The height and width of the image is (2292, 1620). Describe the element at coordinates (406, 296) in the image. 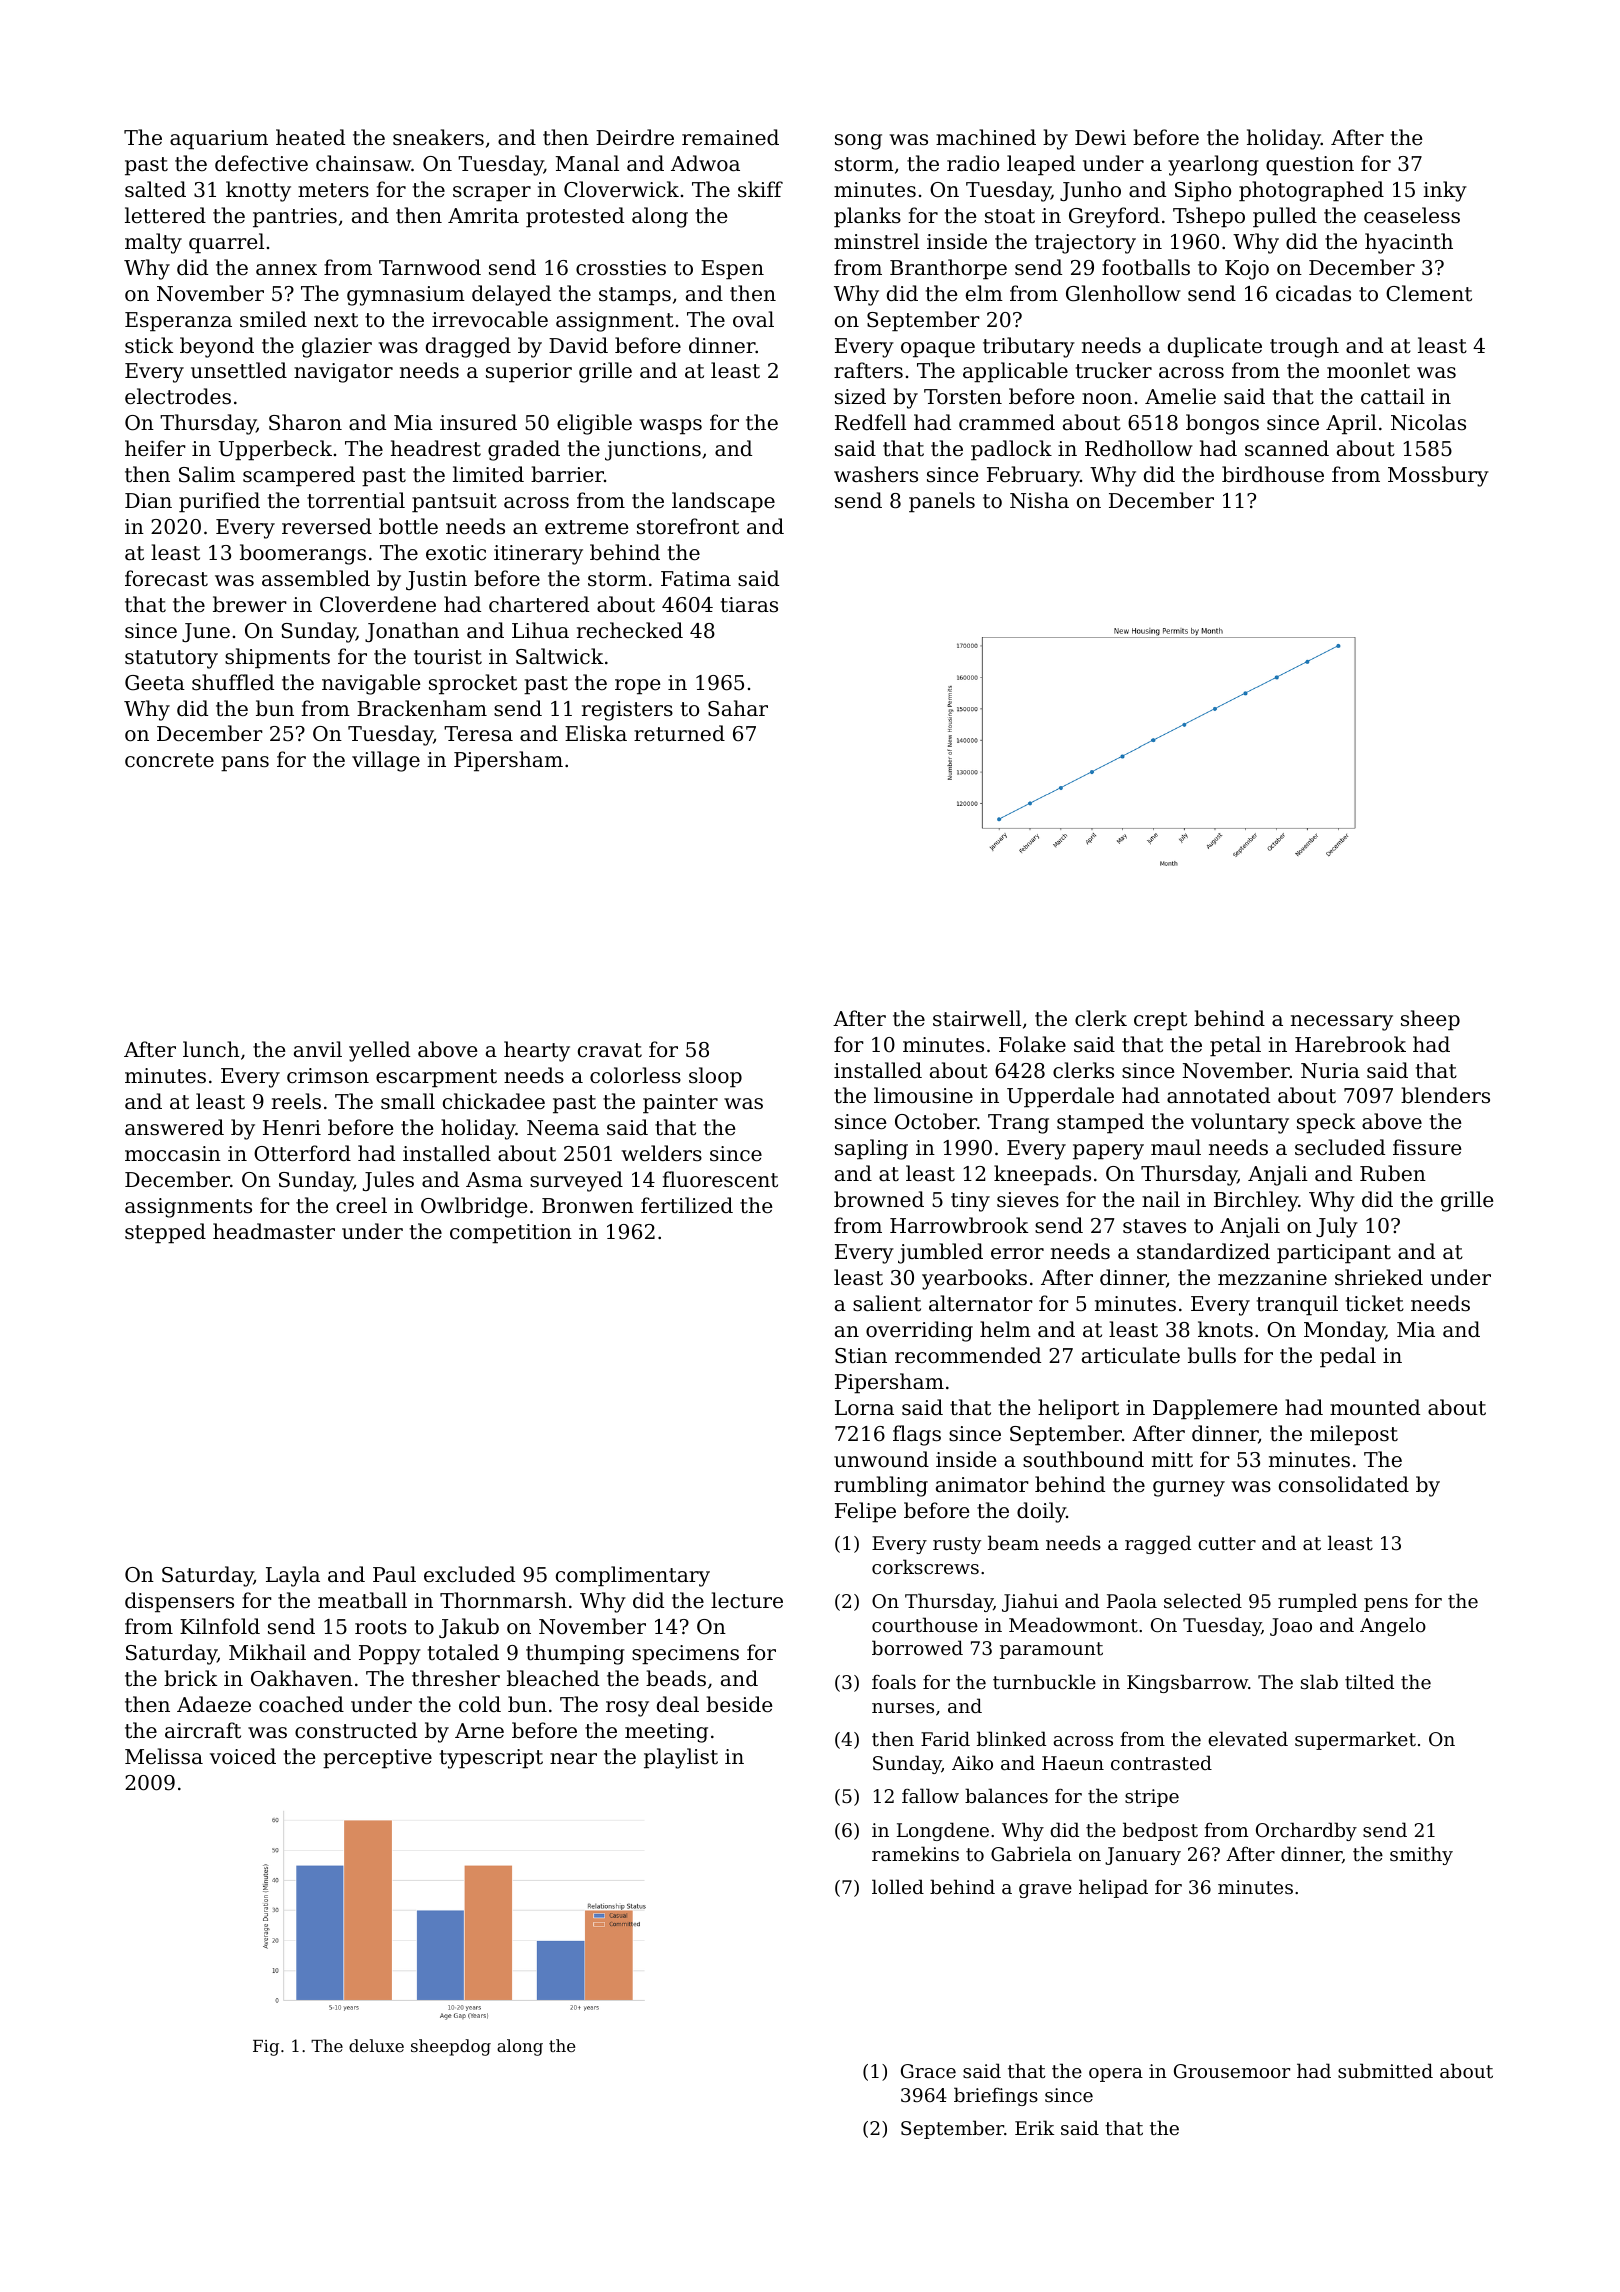

I see `gymnasium` at that location.
